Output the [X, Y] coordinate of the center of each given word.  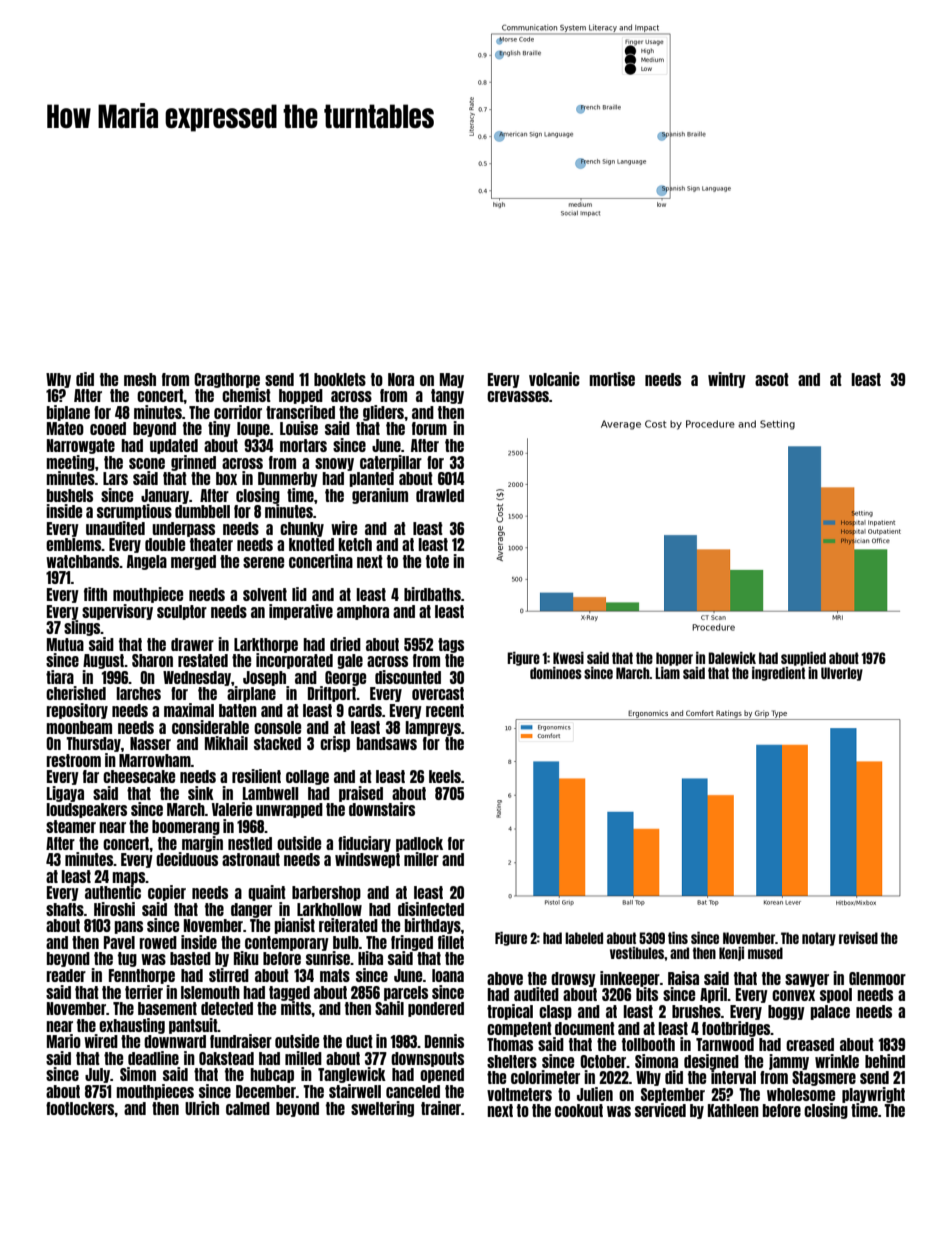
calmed [248, 1108]
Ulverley [842, 674]
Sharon [152, 660]
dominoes [556, 673]
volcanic [554, 379]
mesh [140, 379]
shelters [512, 1061]
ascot [772, 379]
